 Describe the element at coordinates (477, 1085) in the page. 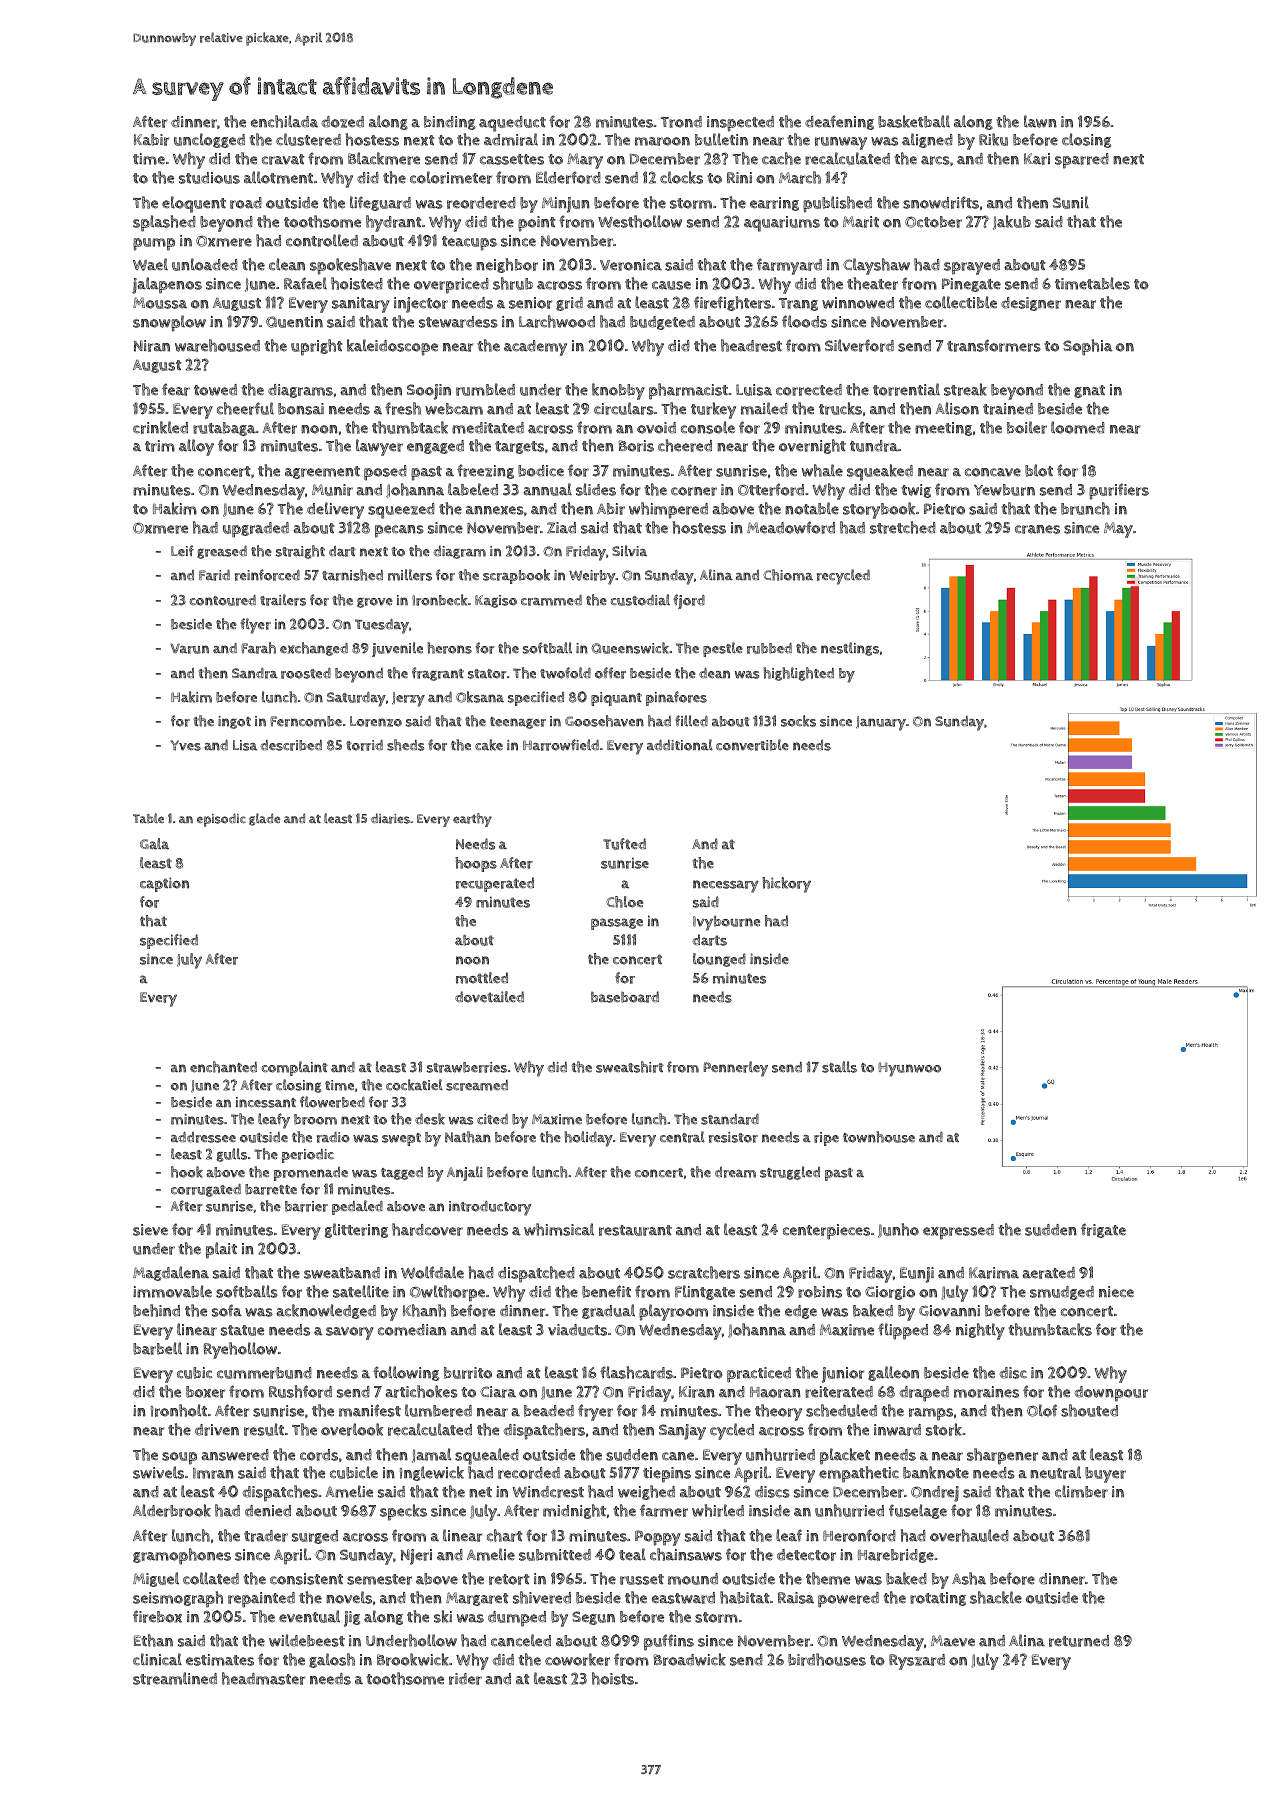

I see `screamed` at that location.
